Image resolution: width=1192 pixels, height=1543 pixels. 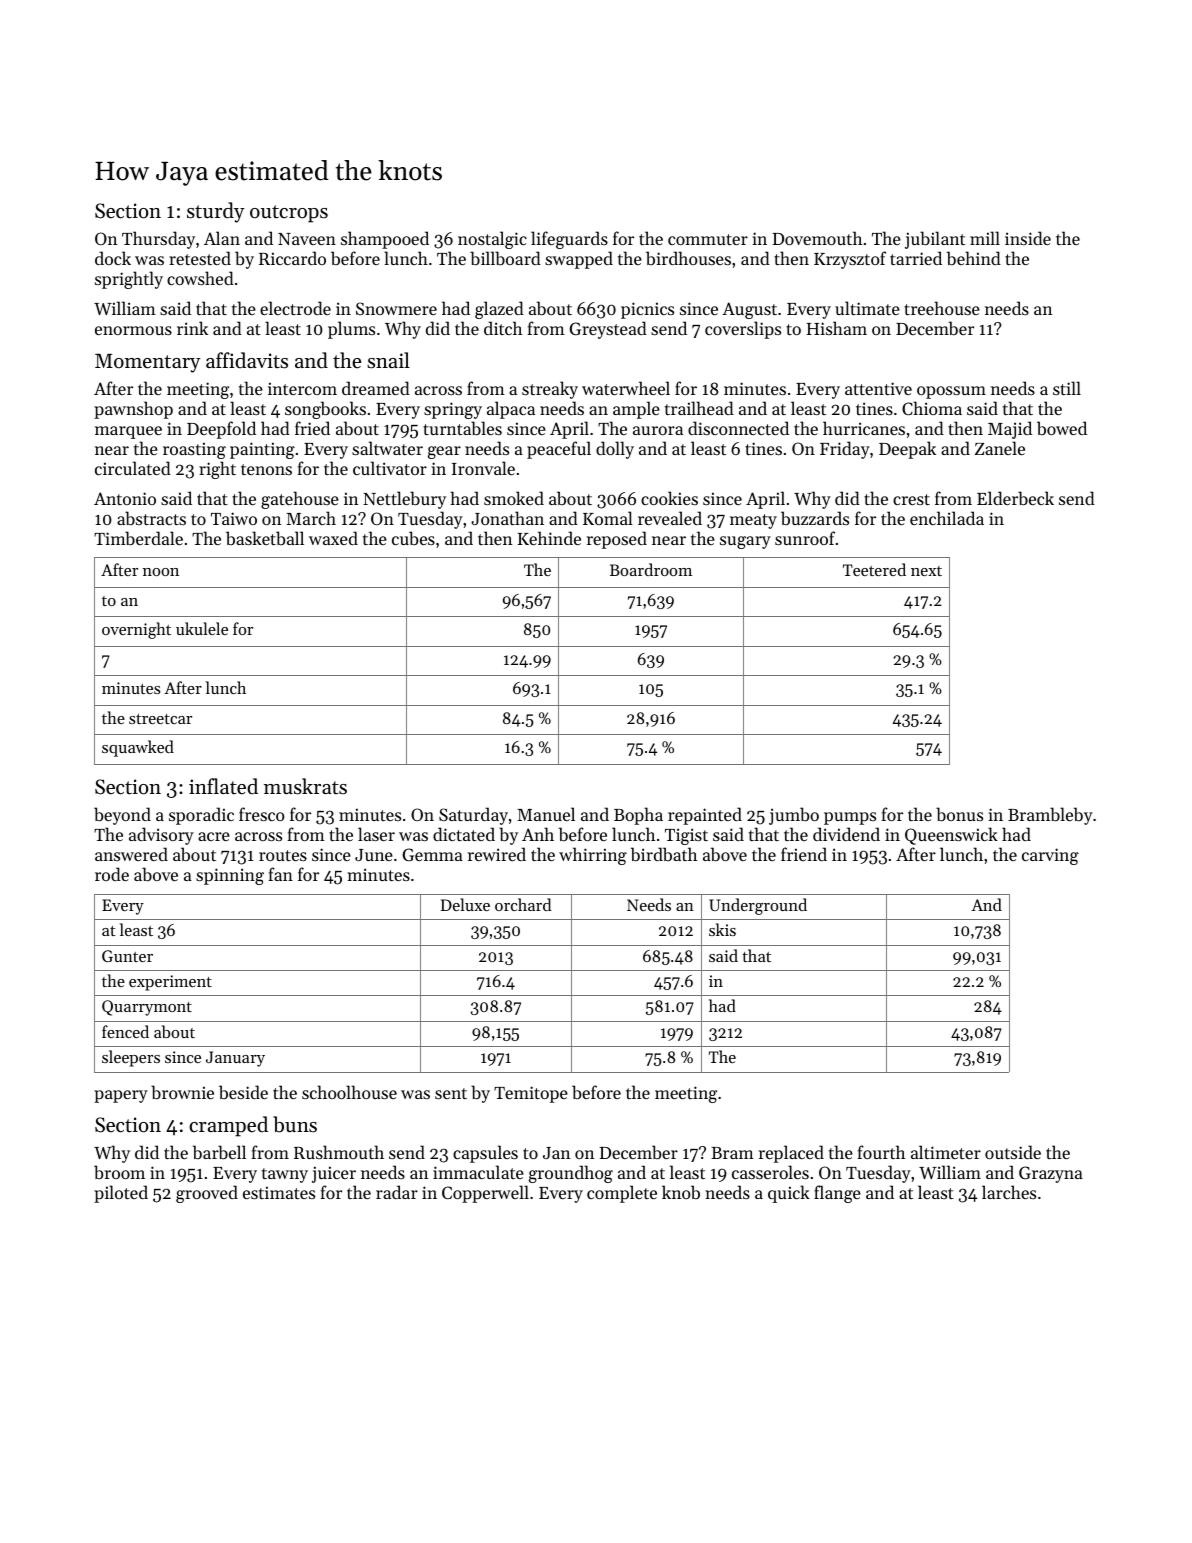 What do you see at coordinates (959, 814) in the document?
I see `bonus` at bounding box center [959, 814].
